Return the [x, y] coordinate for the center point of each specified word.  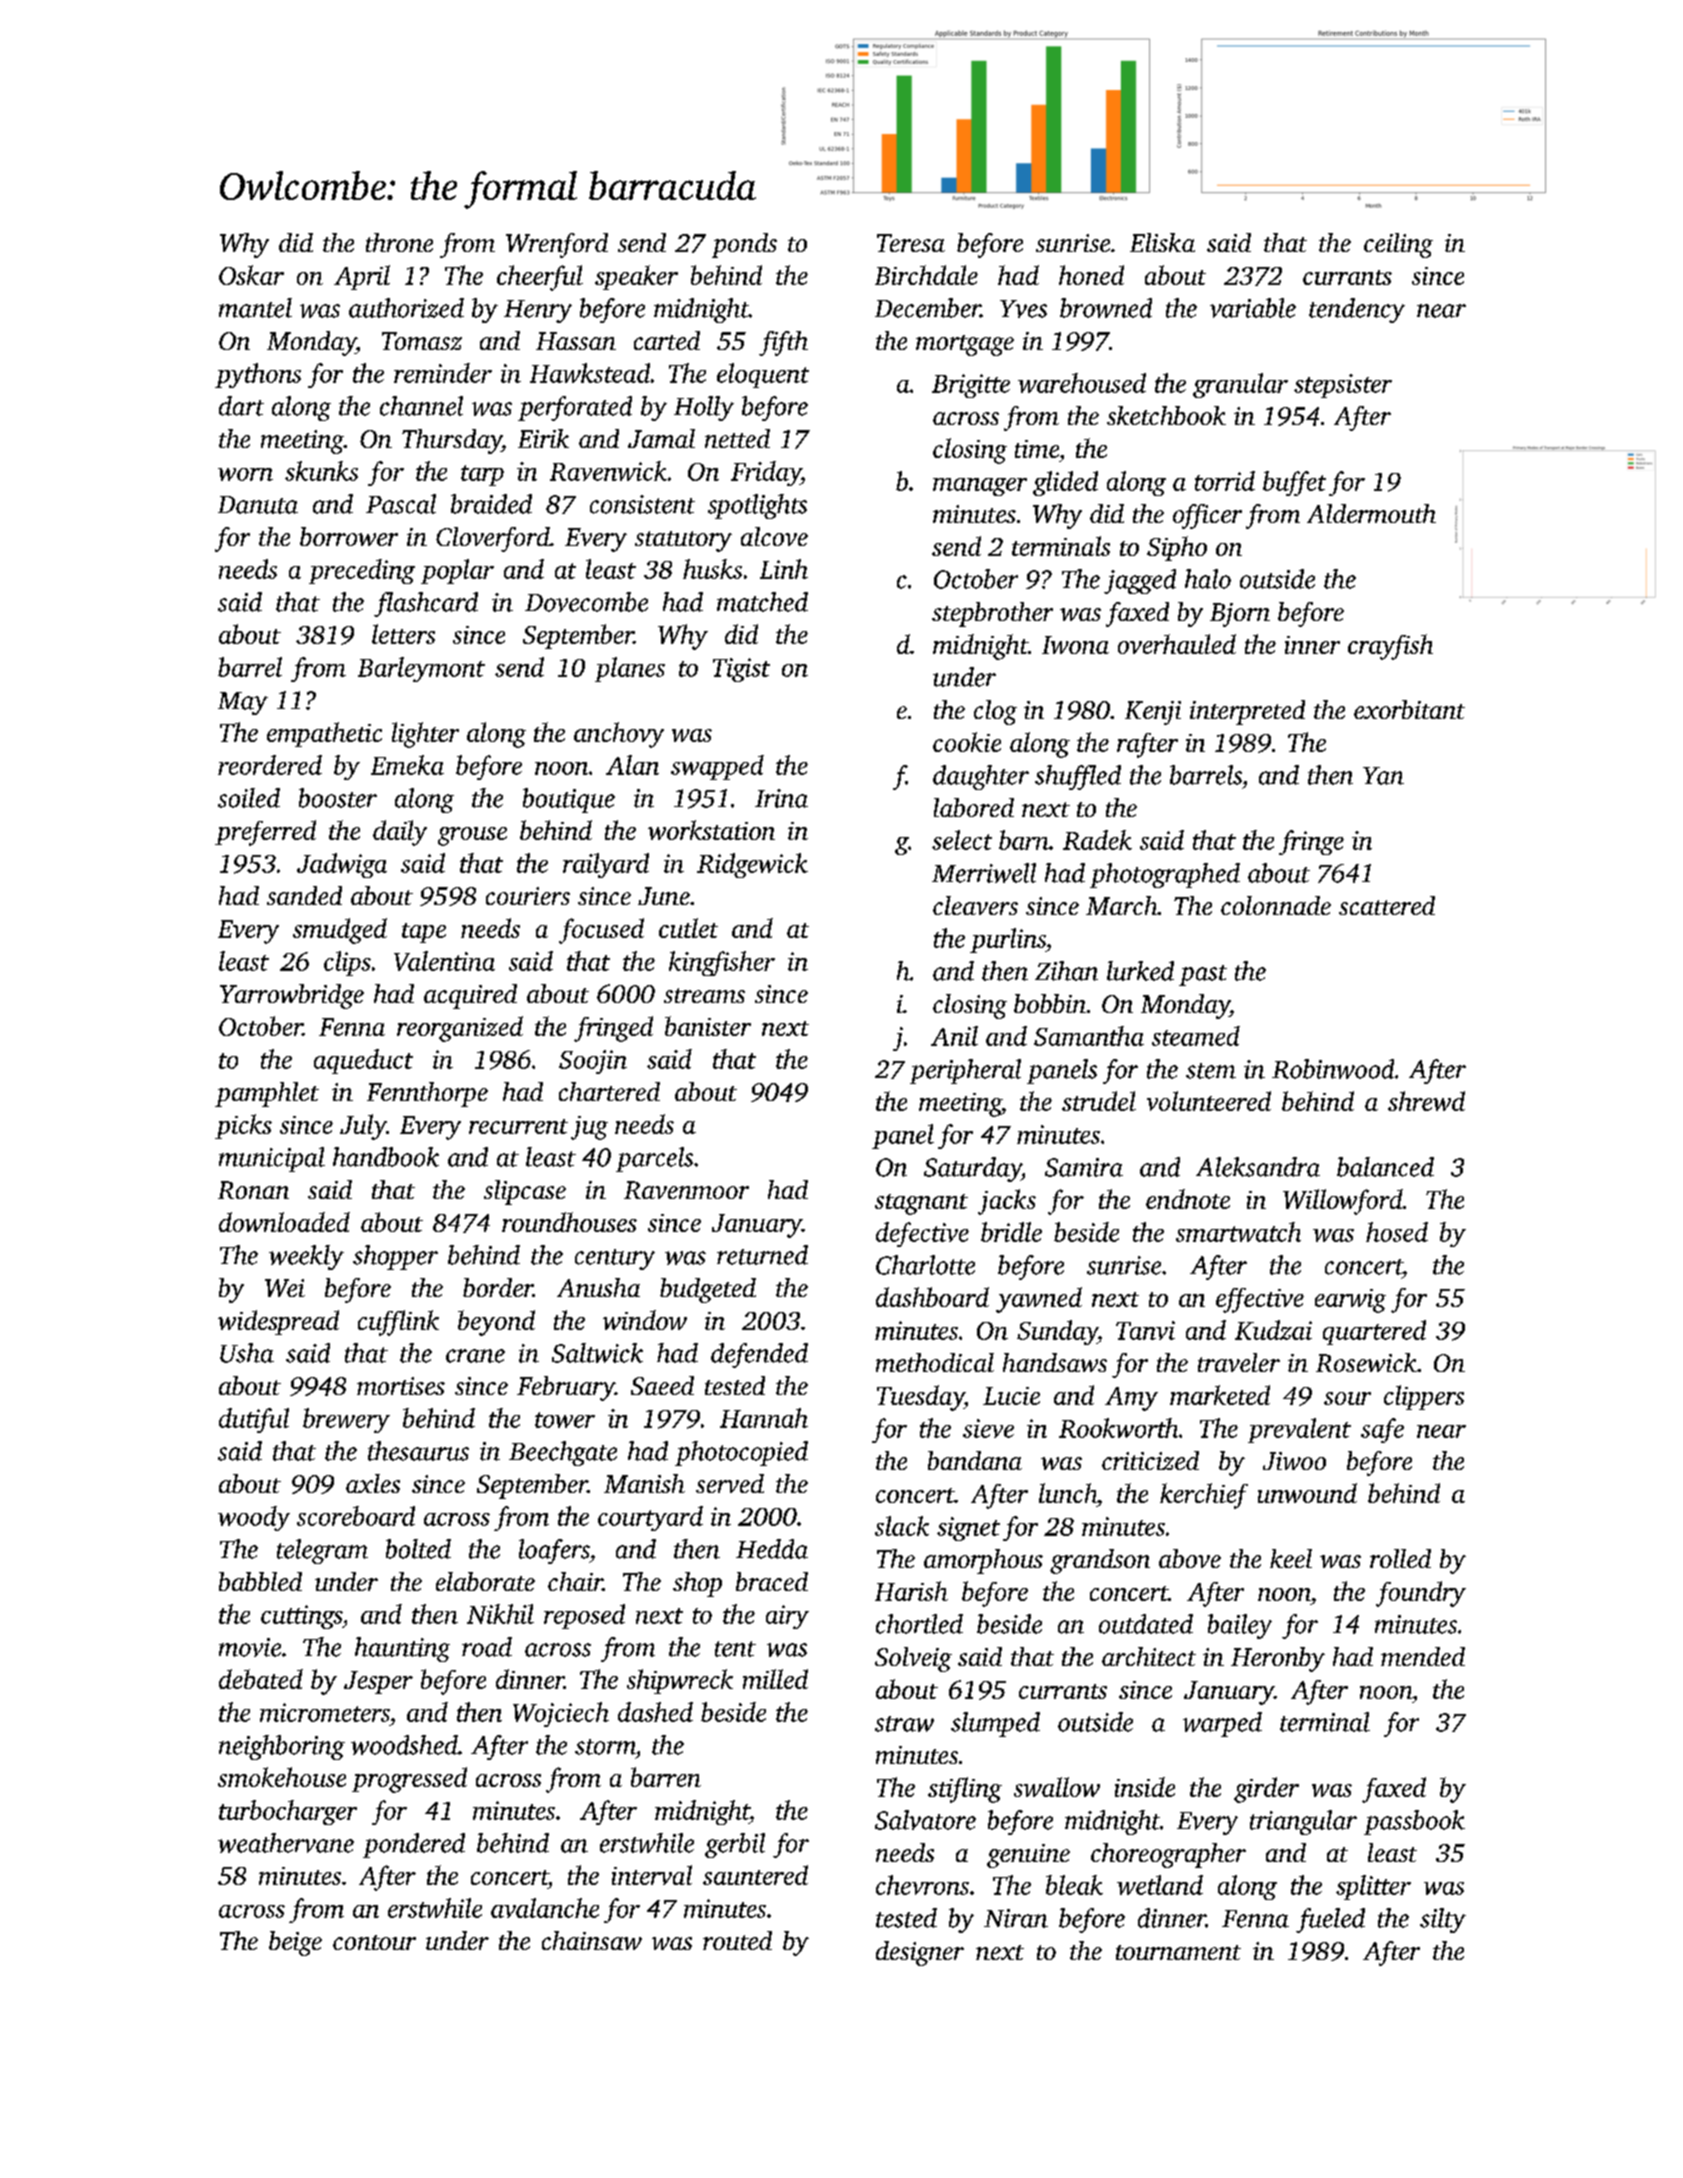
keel [1291, 1558]
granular [1240, 385]
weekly [306, 1257]
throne [399, 242]
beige [295, 1943]
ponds [744, 245]
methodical [935, 1362]
